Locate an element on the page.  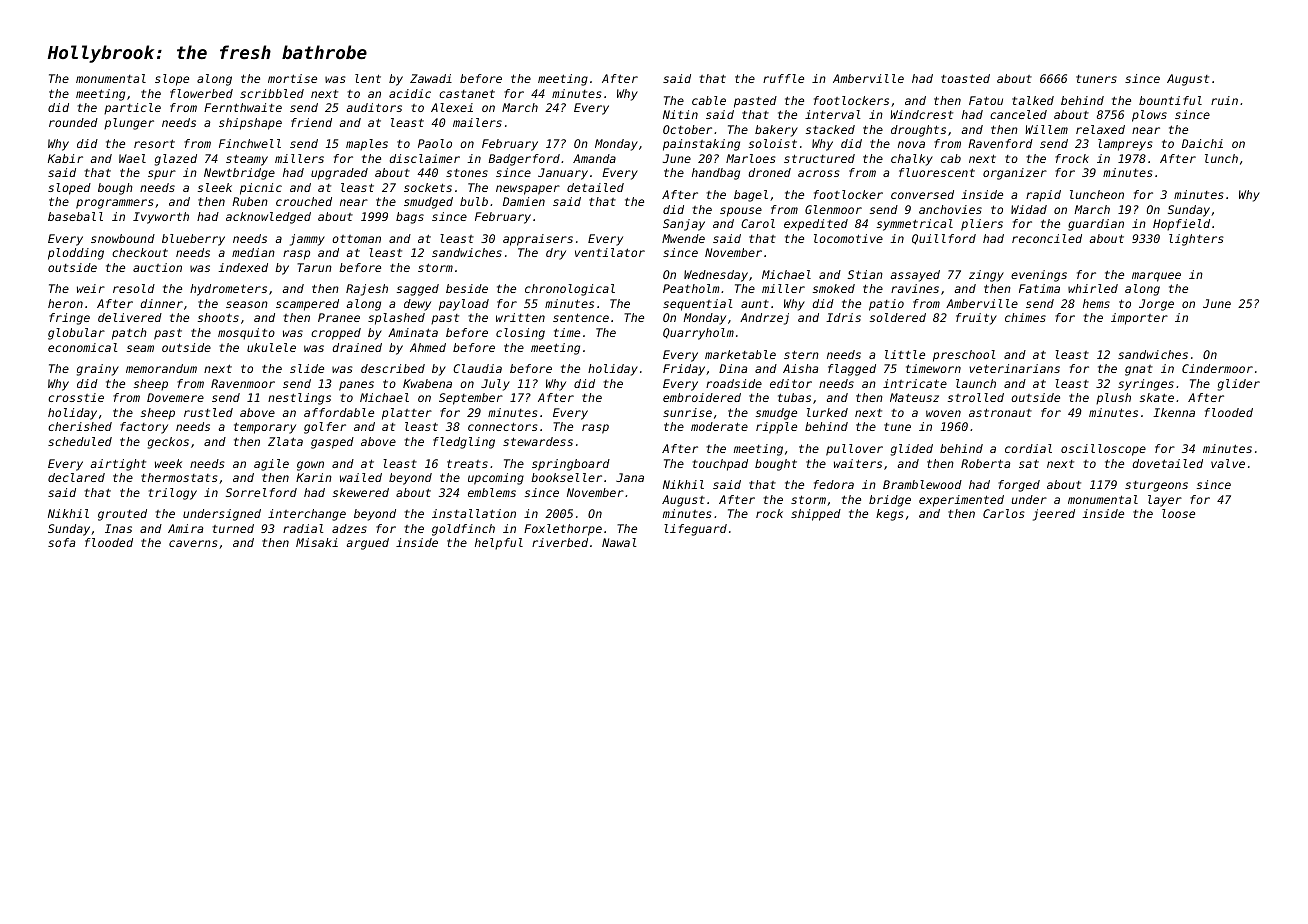
Sanjay is located at coordinates (684, 225).
